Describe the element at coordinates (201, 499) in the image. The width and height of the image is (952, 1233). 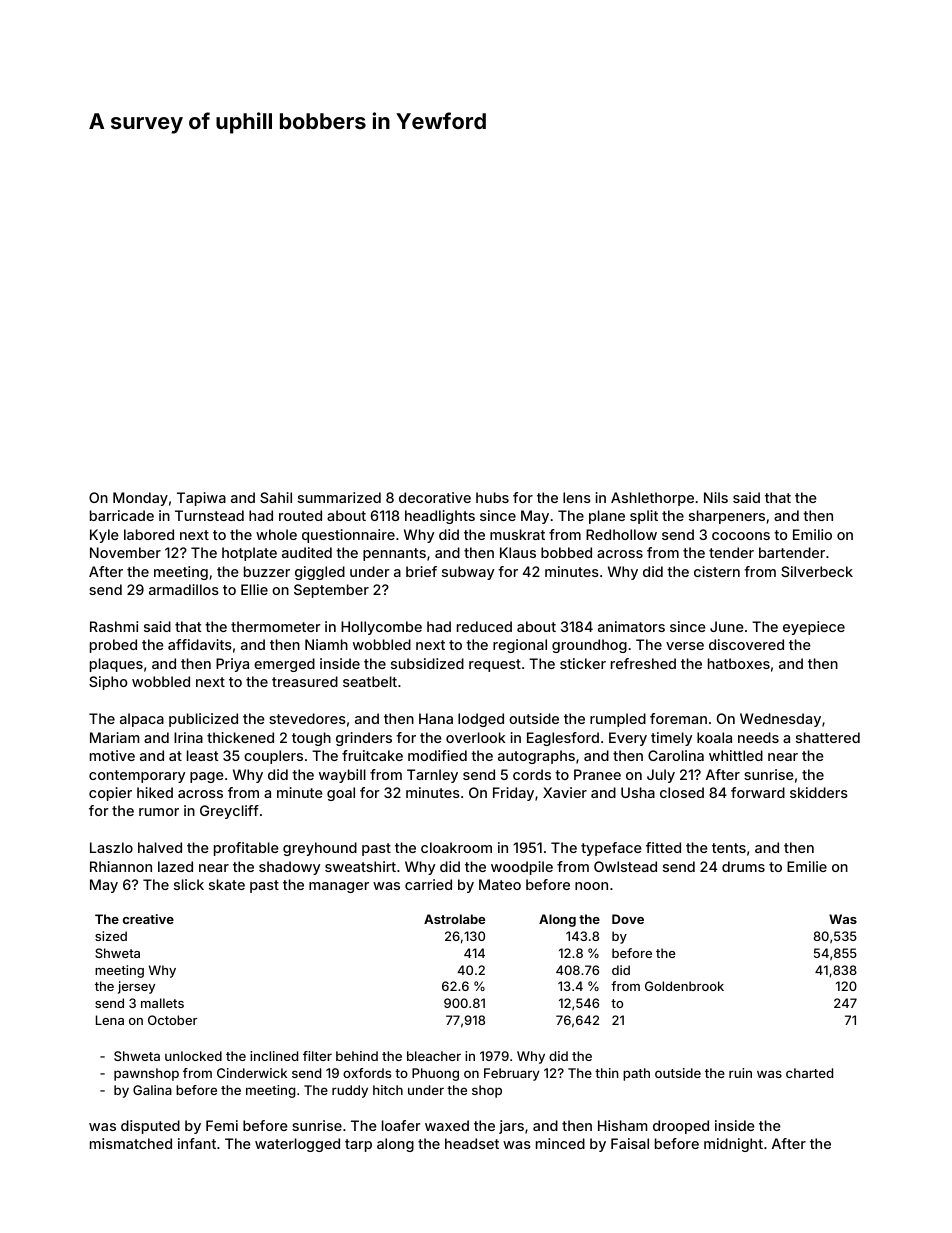
I see `Tapiwa` at that location.
